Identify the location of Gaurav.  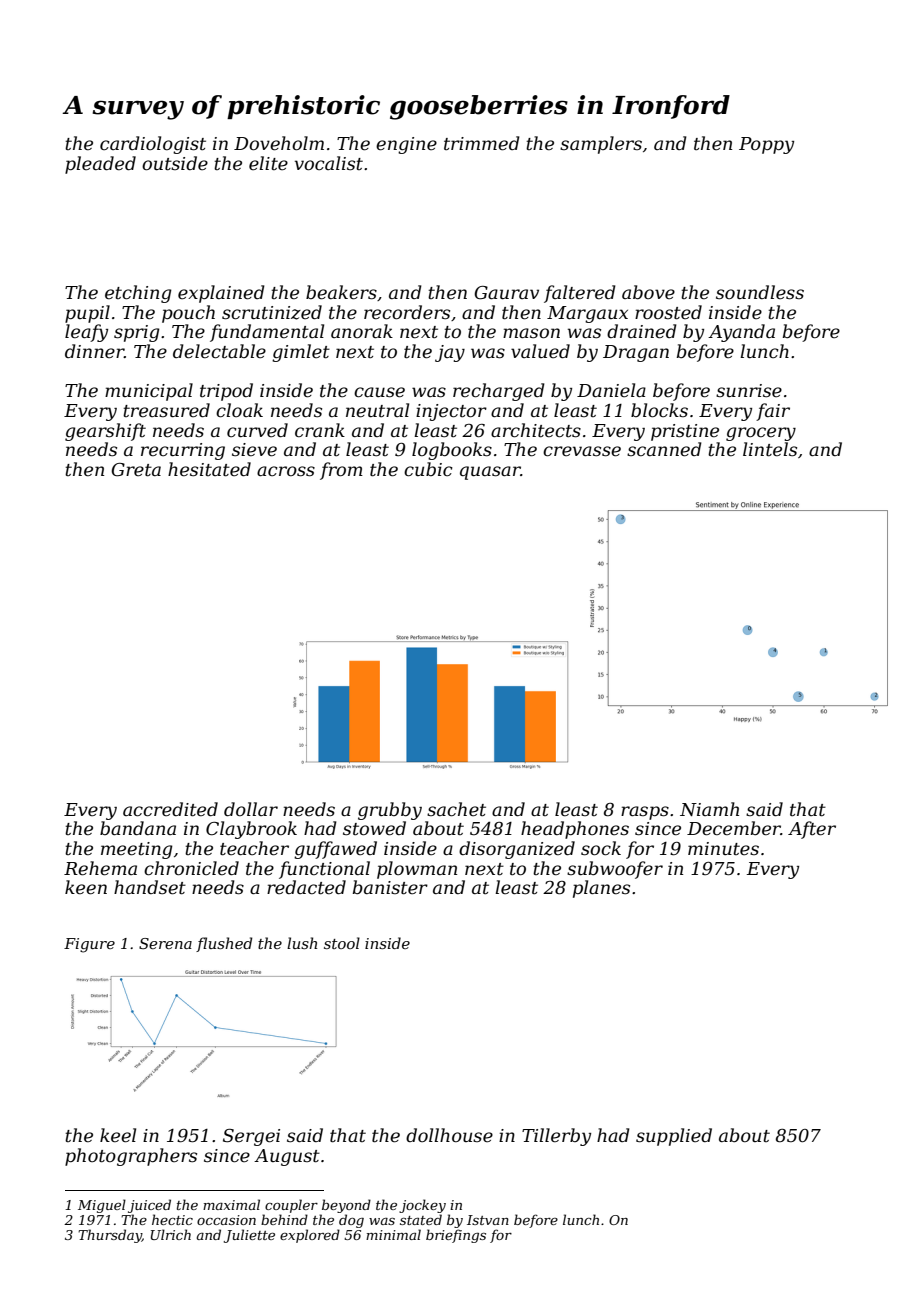
(506, 293).
